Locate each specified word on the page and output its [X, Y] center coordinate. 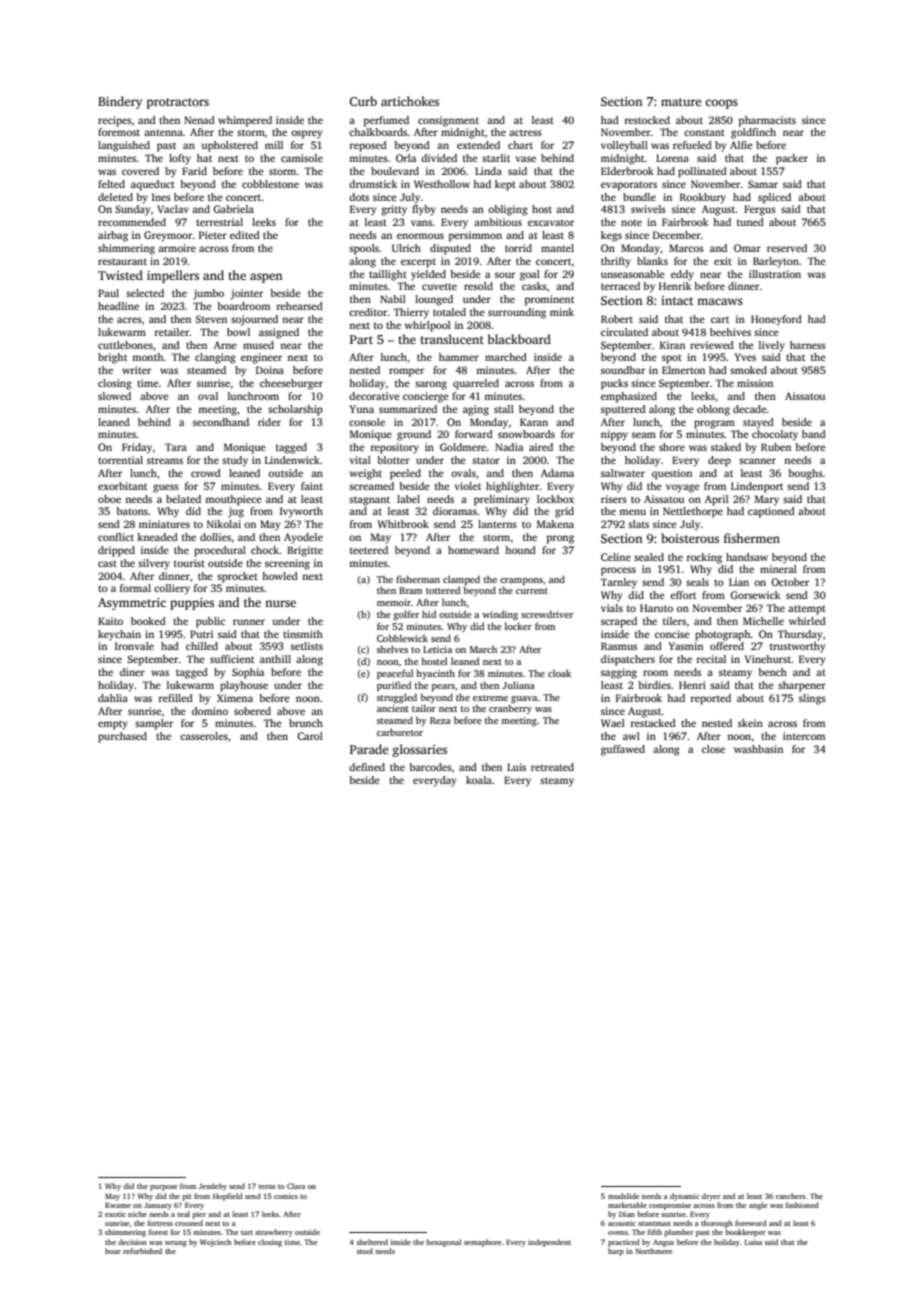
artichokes [410, 101]
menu [632, 512]
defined [367, 767]
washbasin [758, 749]
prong [560, 539]
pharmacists [767, 121]
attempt [807, 610]
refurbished [142, 1251]
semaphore [483, 1243]
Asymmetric [132, 604]
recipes [115, 121]
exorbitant [122, 486]
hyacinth [435, 674]
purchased [122, 737]
